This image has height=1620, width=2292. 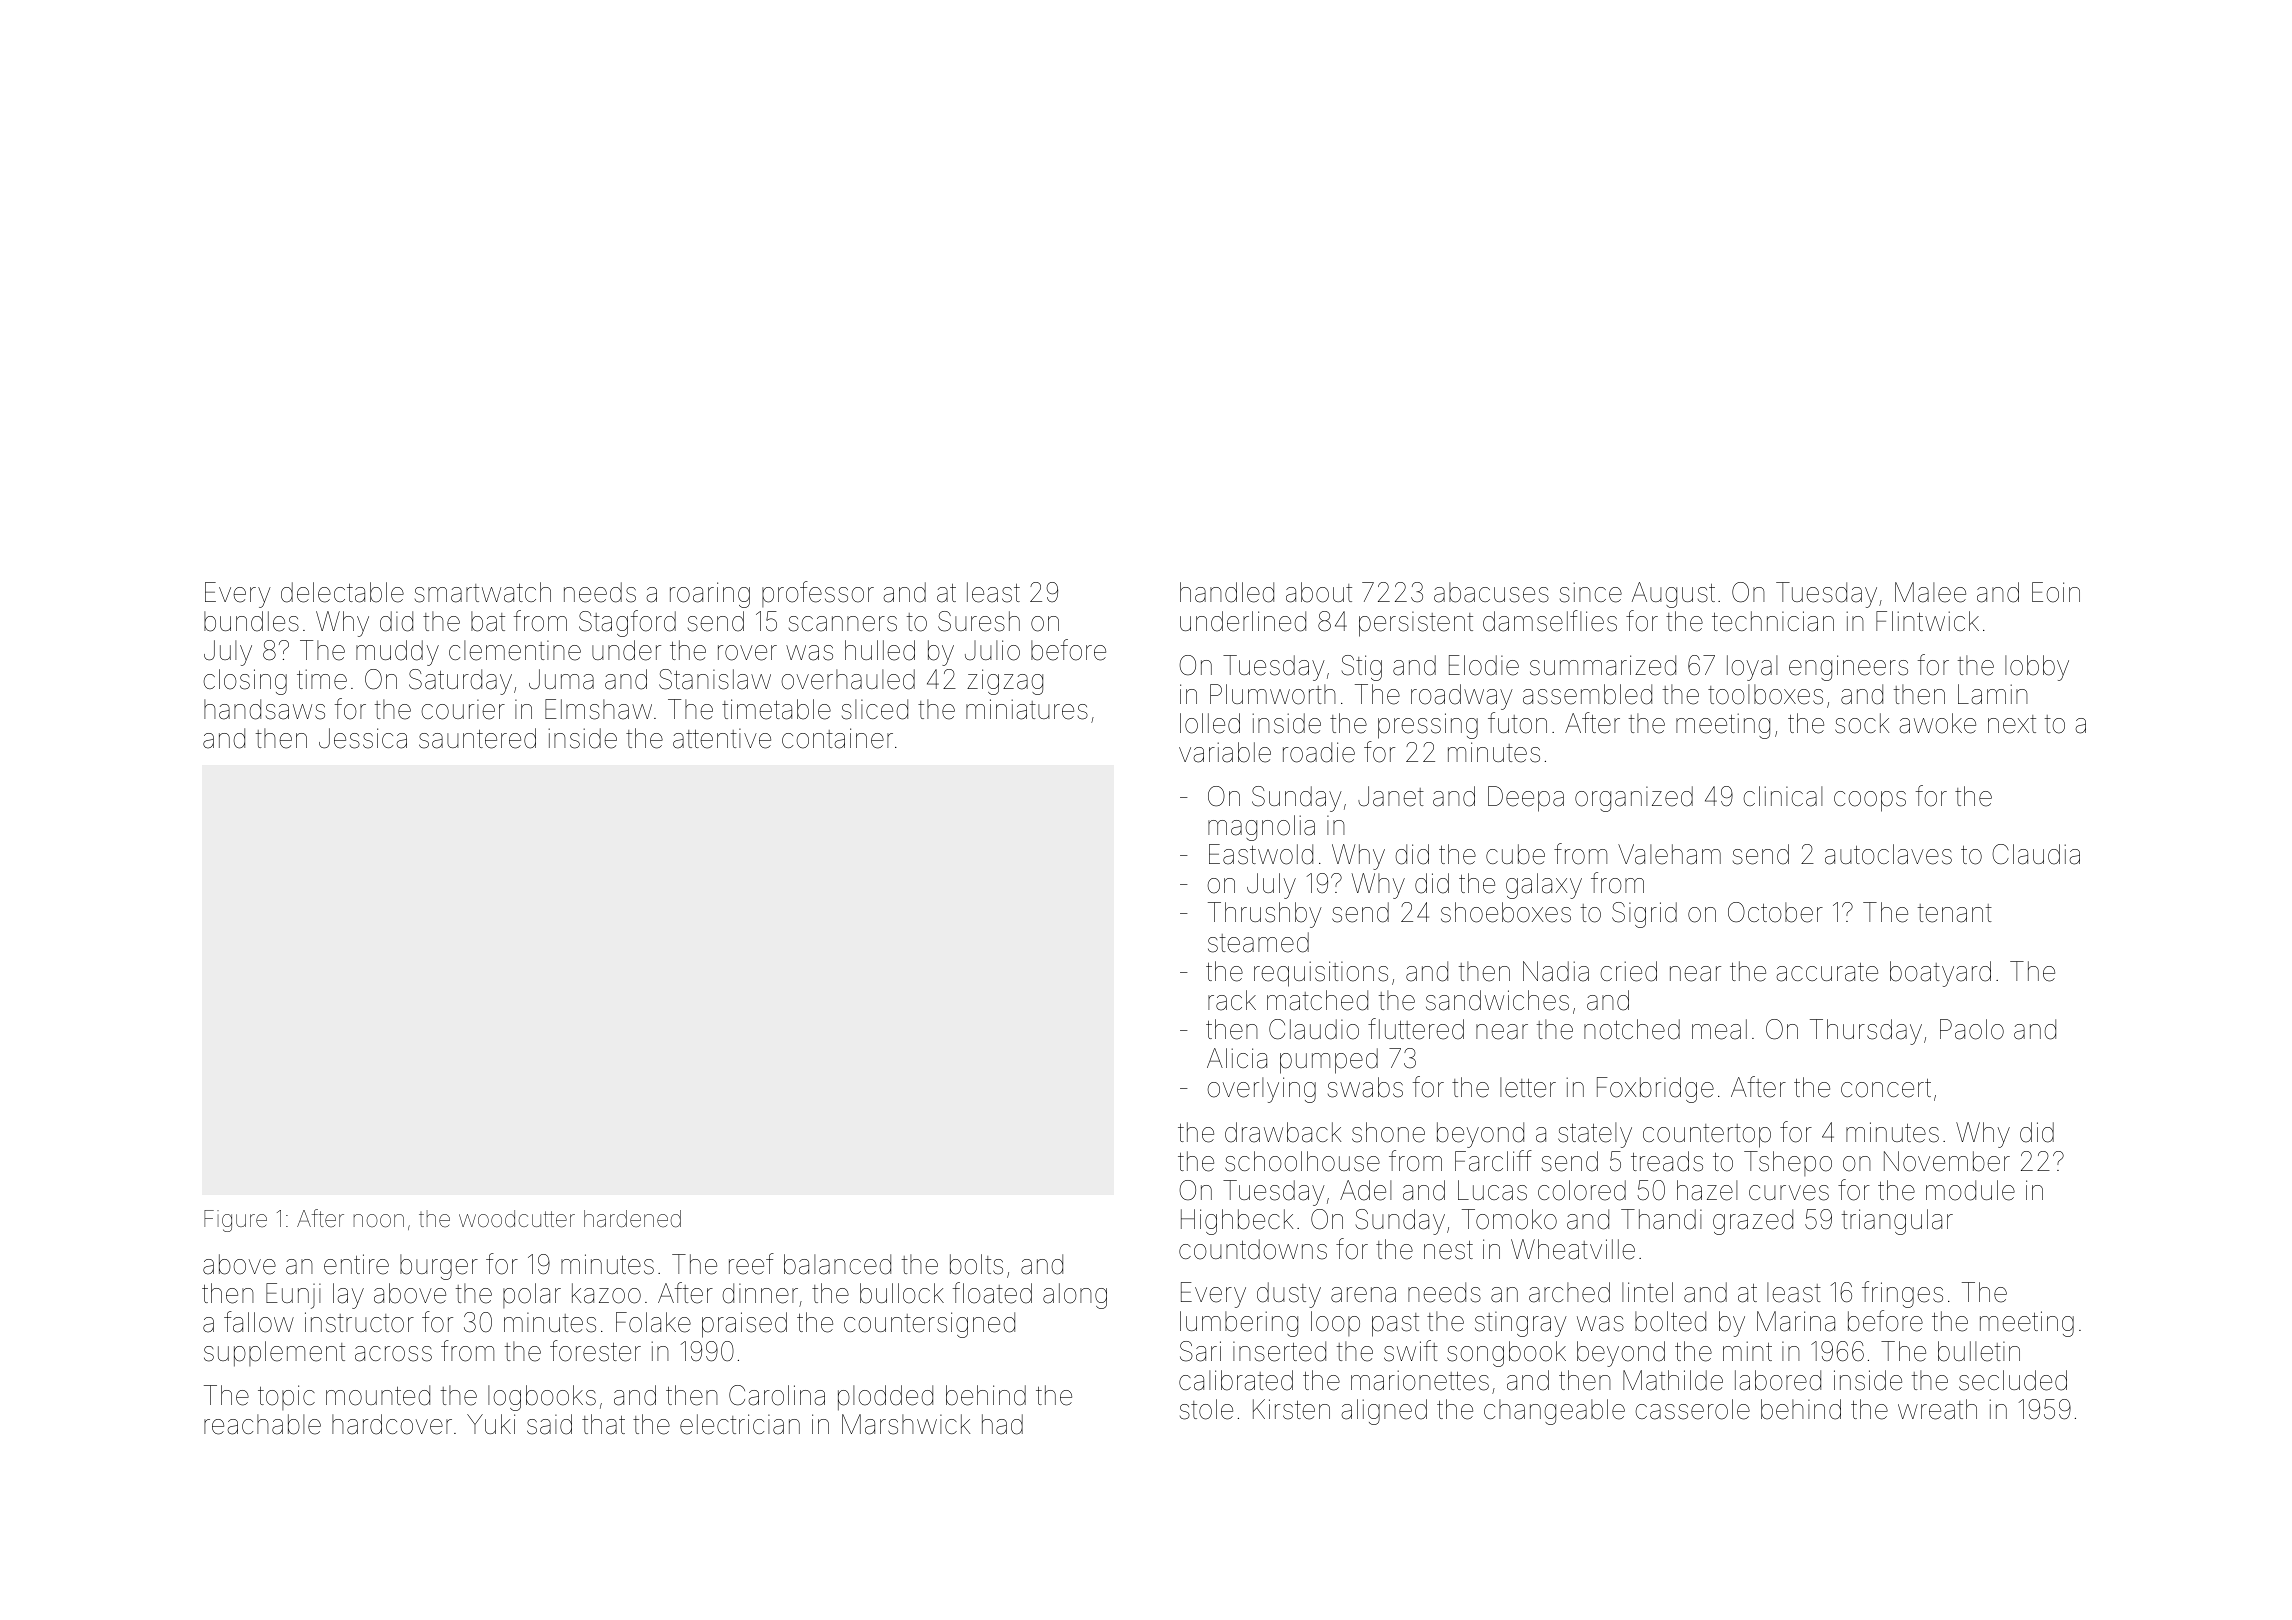 I want to click on reef, so click(x=751, y=1264).
